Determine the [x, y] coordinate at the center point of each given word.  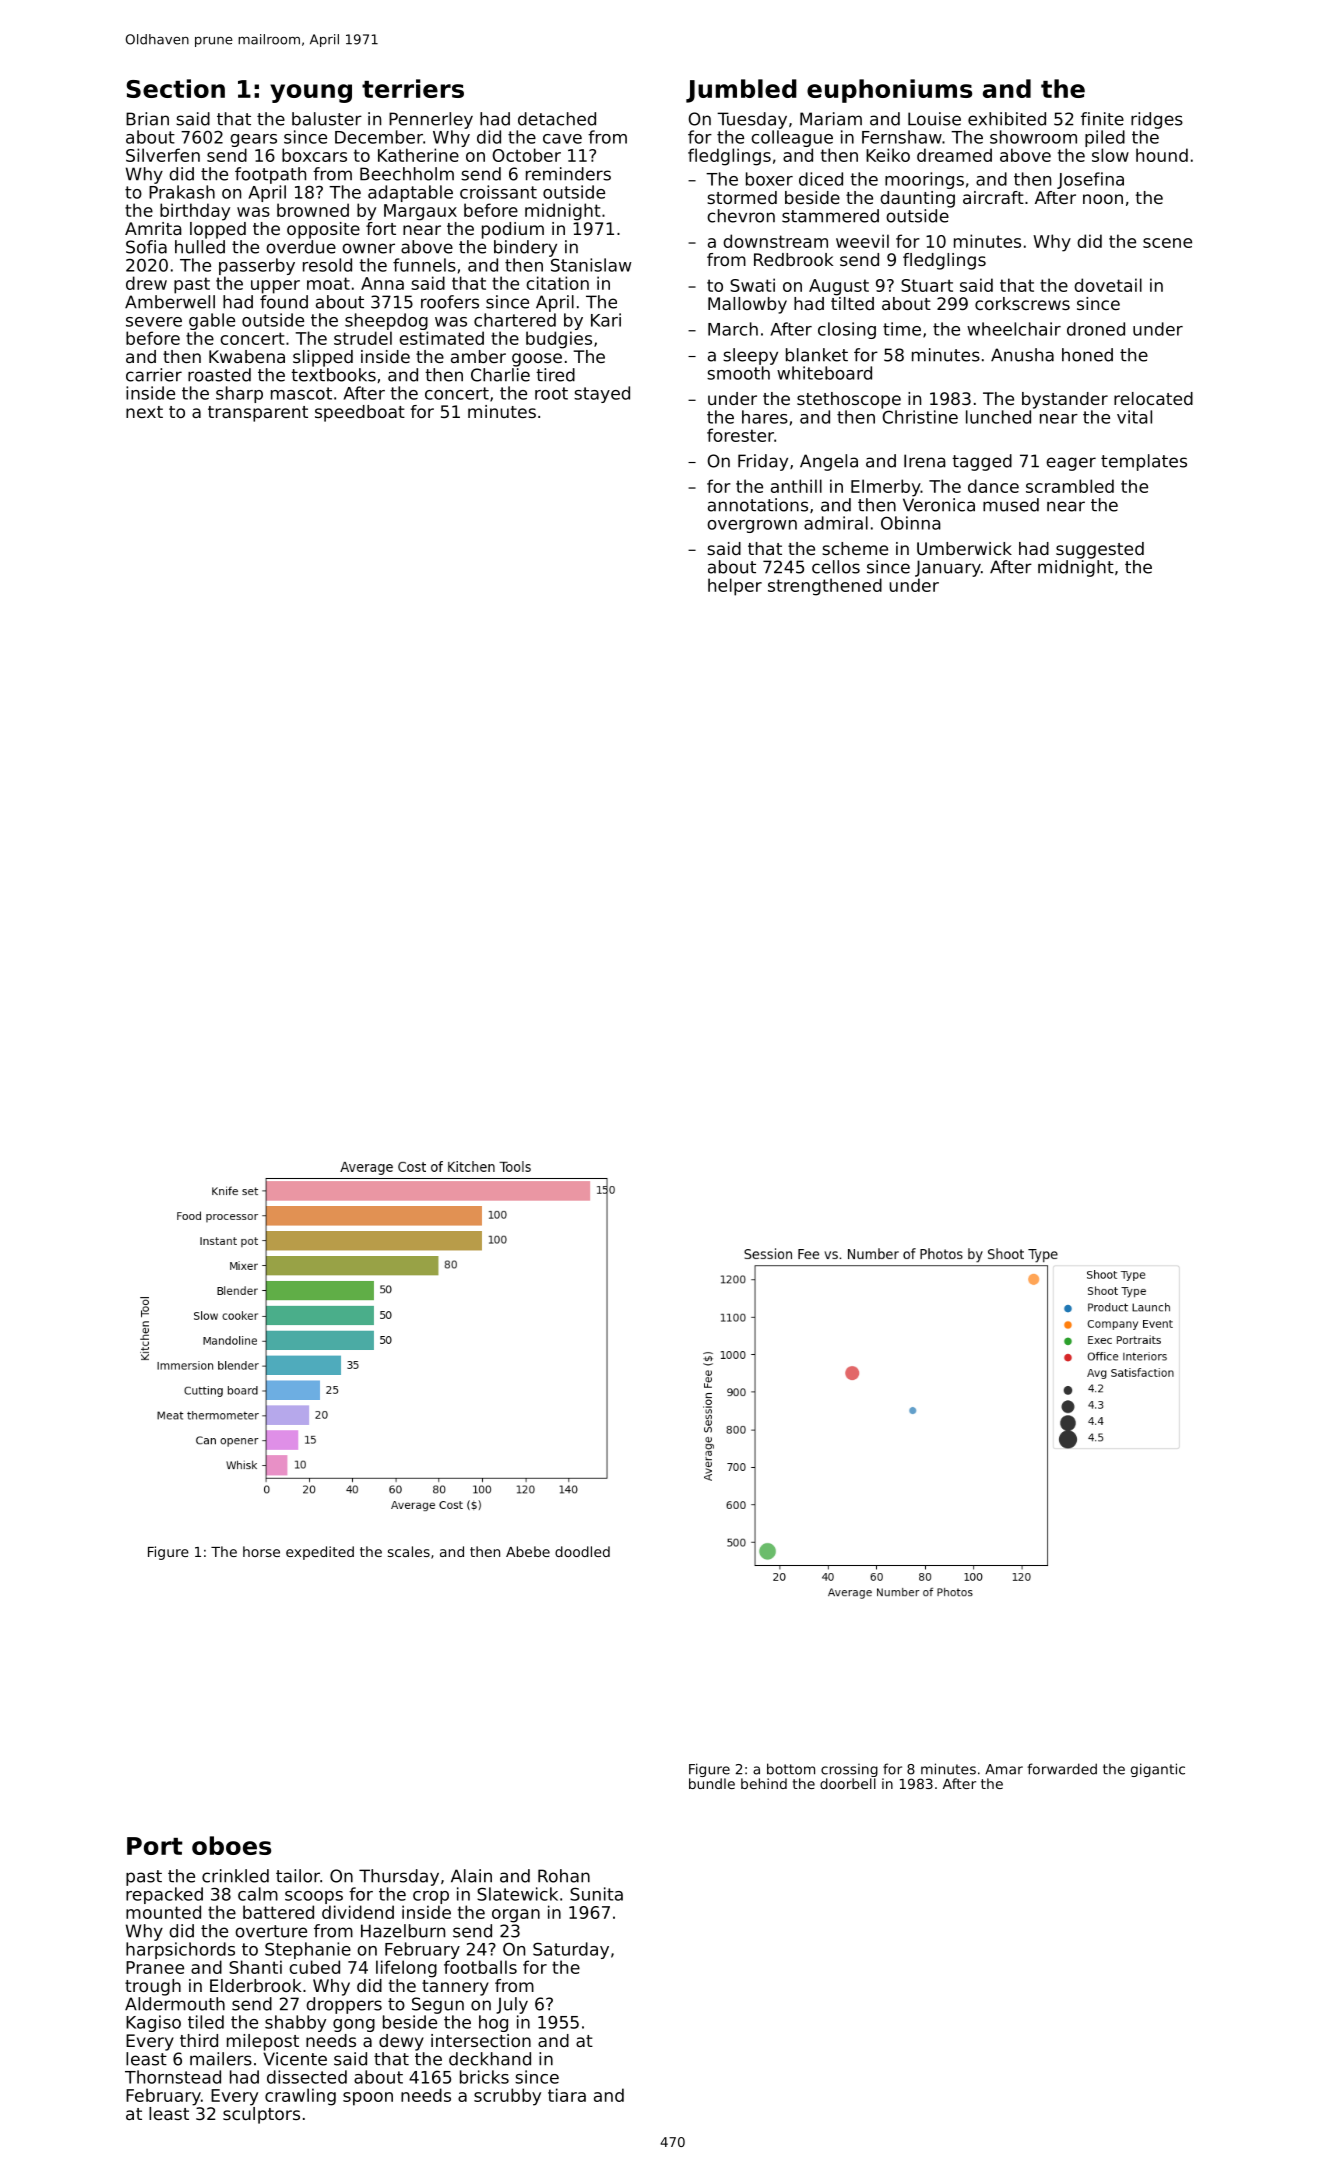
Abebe [528, 1551]
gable [212, 321]
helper [735, 587]
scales [409, 1551]
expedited [320, 1553]
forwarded [1062, 1769]
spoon [368, 2099]
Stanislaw [591, 265]
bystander [1065, 400]
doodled [582, 1551]
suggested [1100, 550]
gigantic [1158, 1770]
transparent [258, 414]
